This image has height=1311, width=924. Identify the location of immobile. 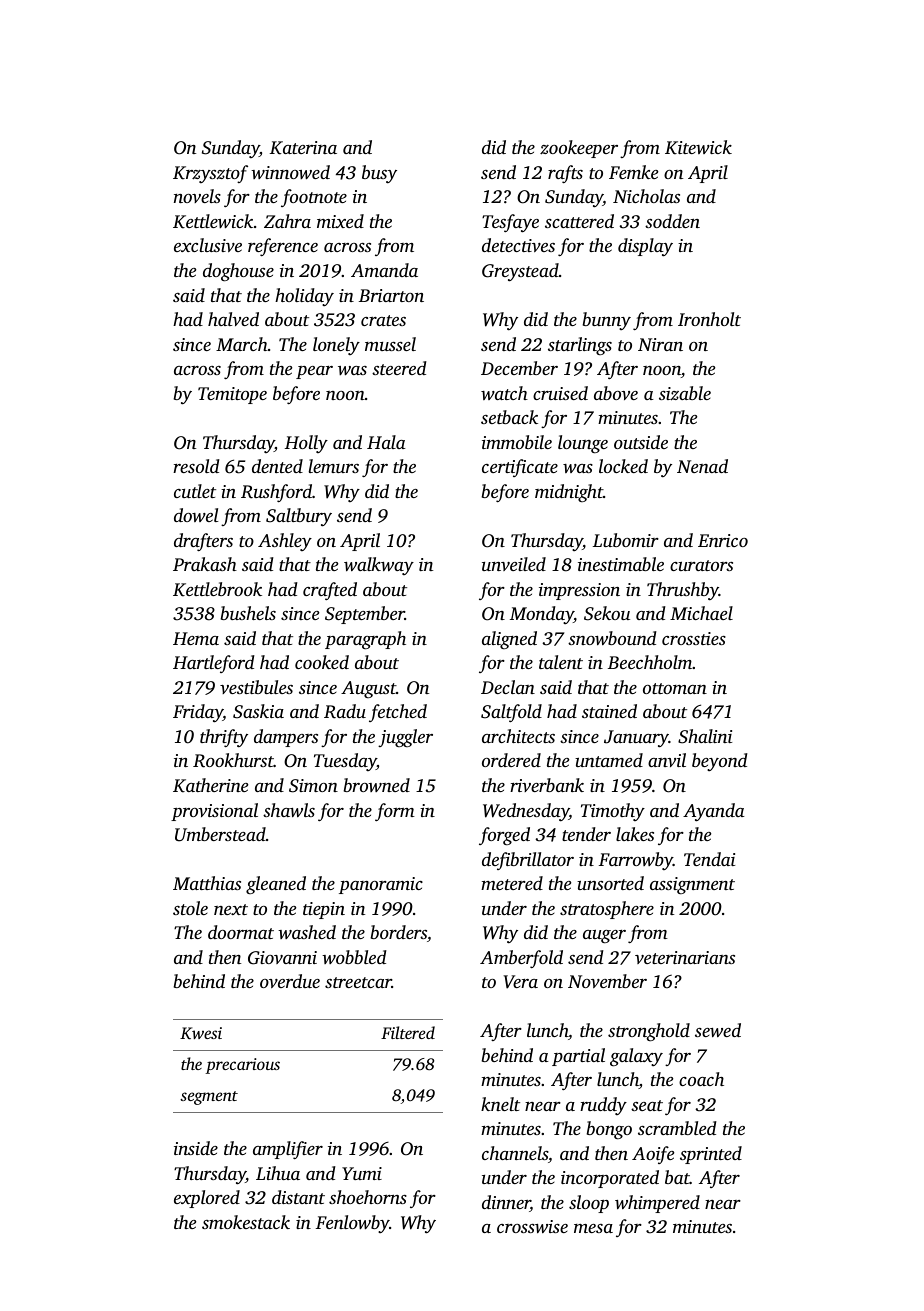
(517, 442).
